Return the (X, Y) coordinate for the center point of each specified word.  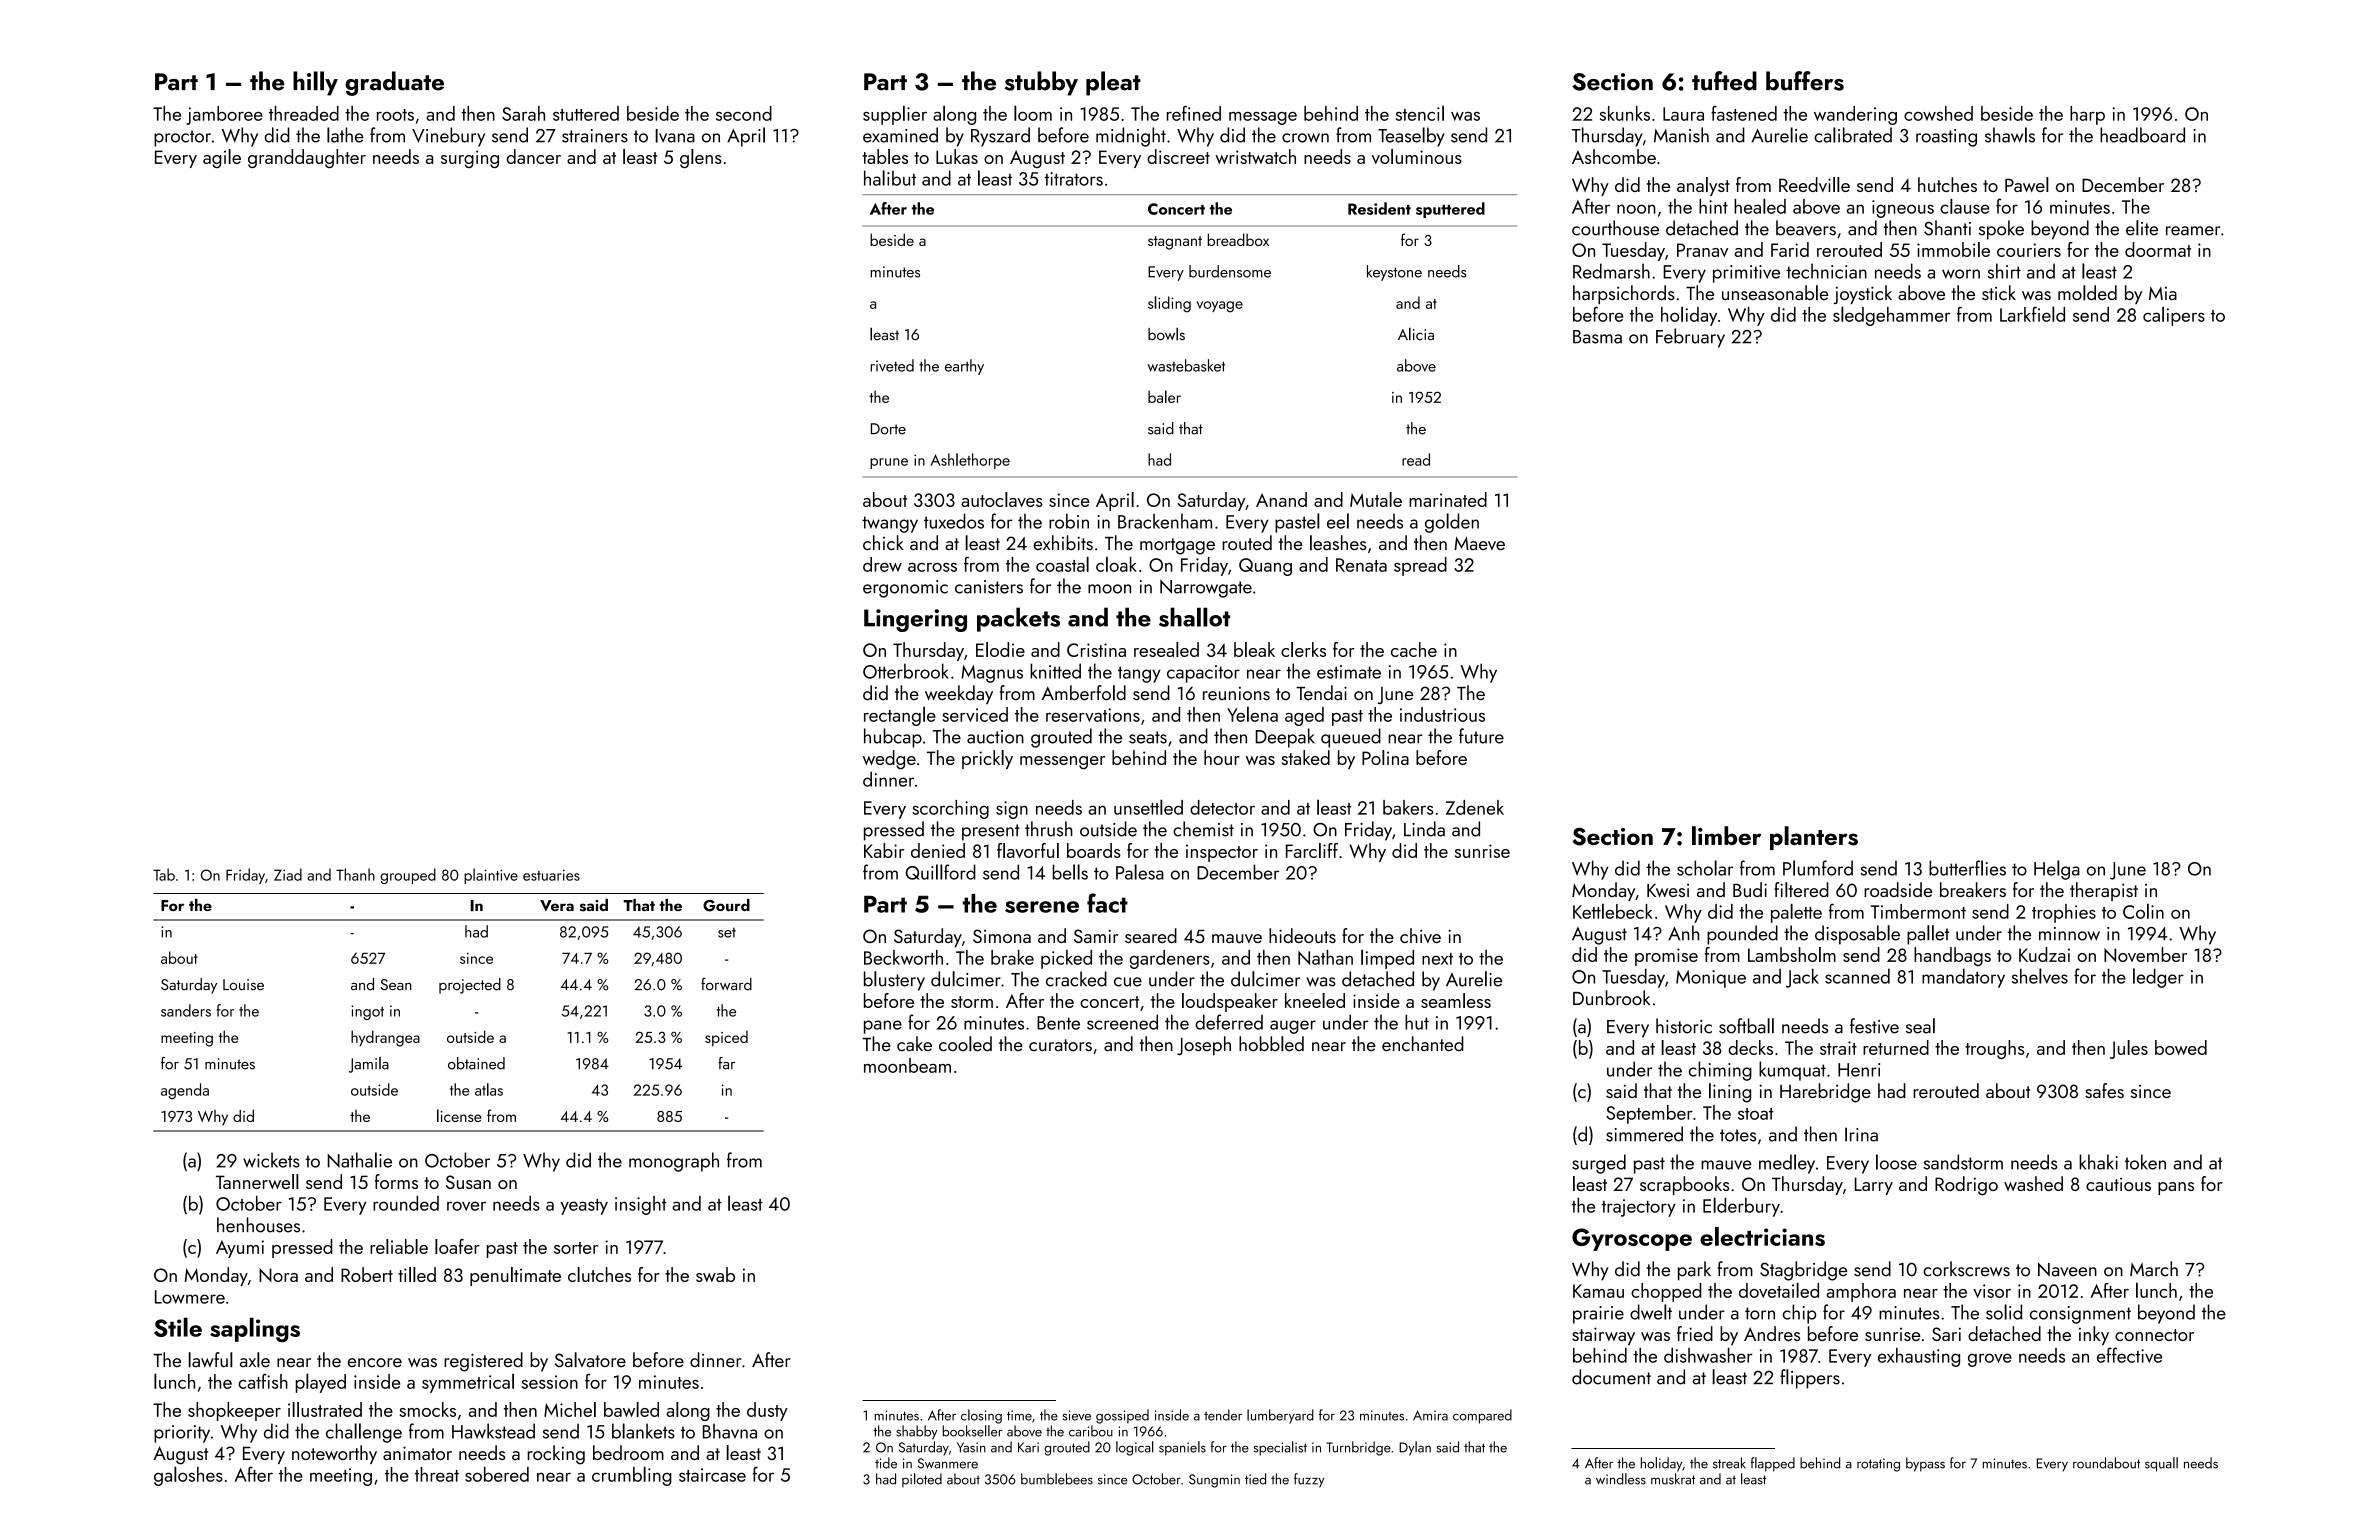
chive (1420, 935)
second (744, 113)
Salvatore (590, 1360)
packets (1018, 619)
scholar (1705, 868)
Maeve (1479, 543)
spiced (726, 1038)
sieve (1077, 1415)
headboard (2142, 135)
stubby (1041, 83)
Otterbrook (906, 671)
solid (2004, 1312)
